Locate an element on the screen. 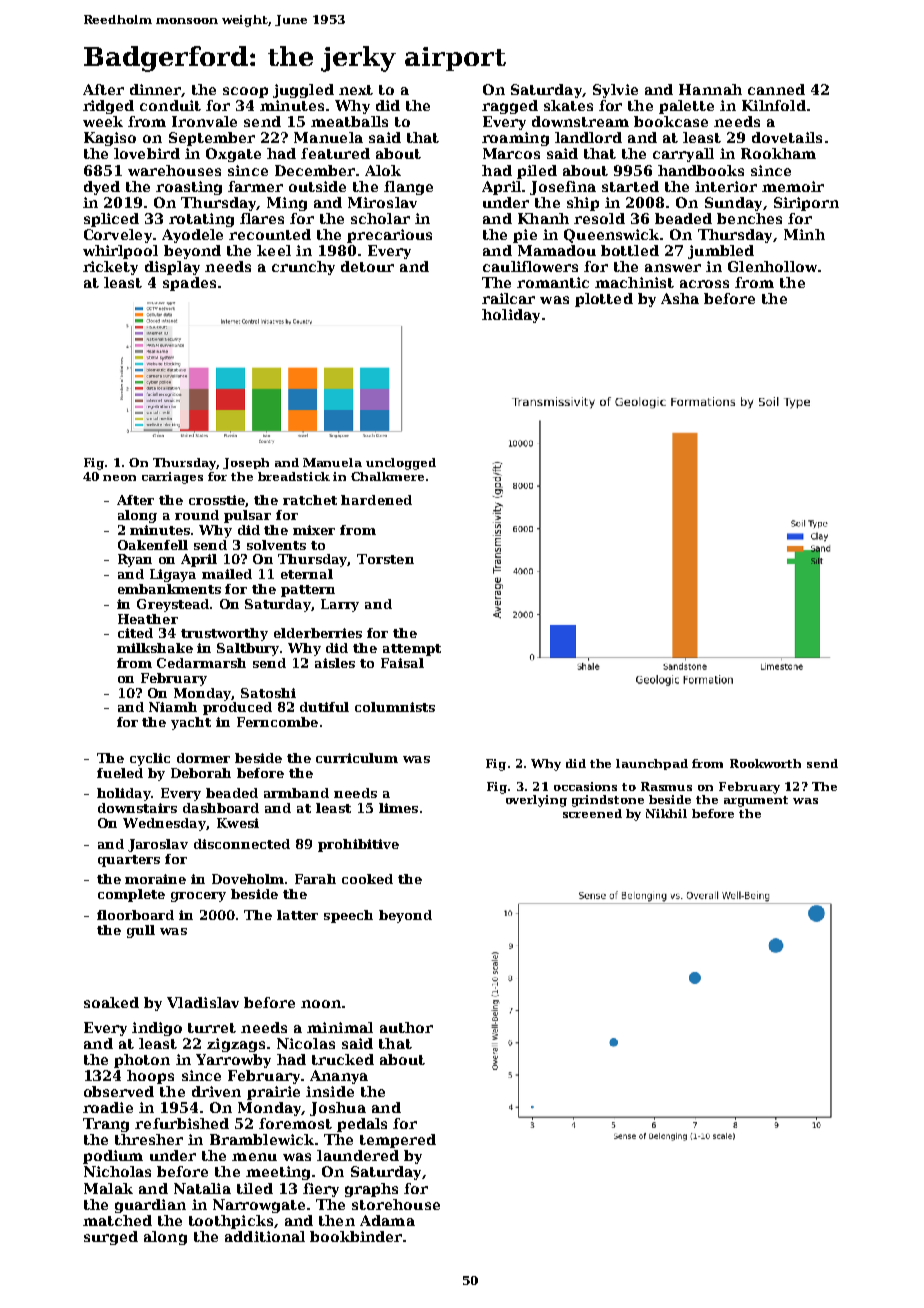 This screenshot has height=1308, width=924. argument is located at coordinates (756, 801).
